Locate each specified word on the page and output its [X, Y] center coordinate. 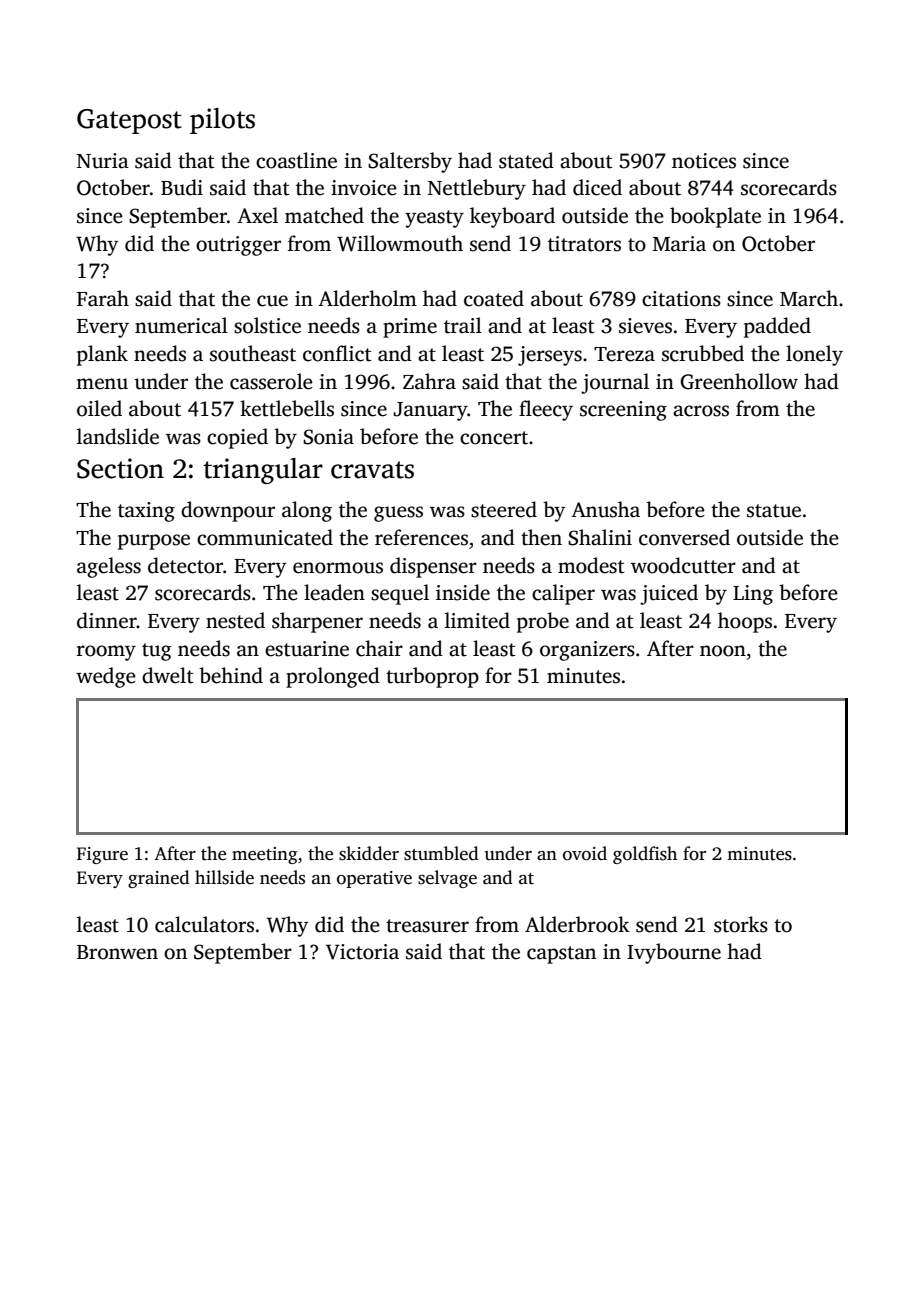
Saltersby [410, 162]
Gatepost [129, 121]
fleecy [546, 410]
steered [504, 509]
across [701, 411]
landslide [118, 436]
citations [681, 299]
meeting [265, 855]
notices [704, 161]
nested [235, 620]
